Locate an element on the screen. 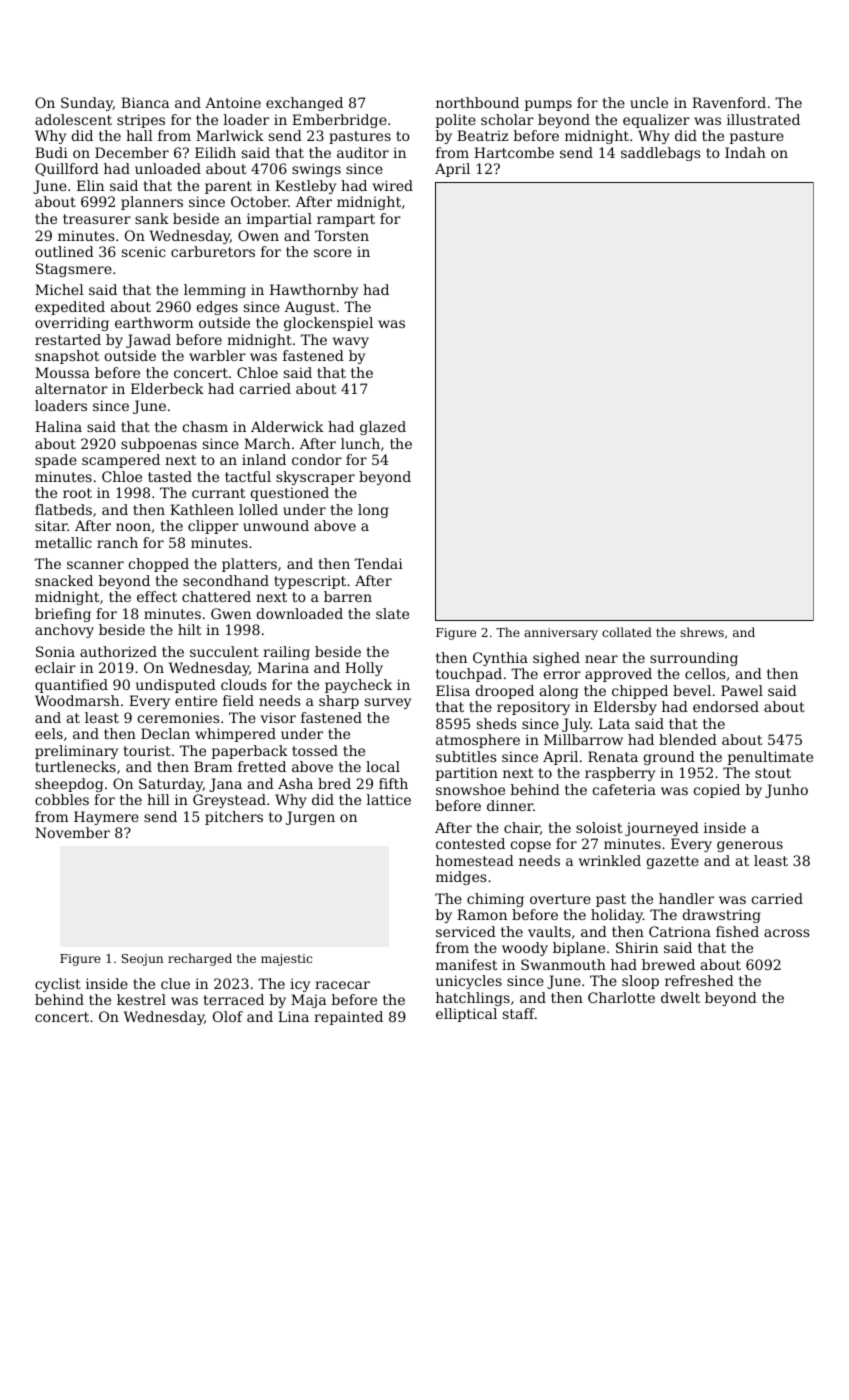 This screenshot has height=1400, width=849. Elin is located at coordinates (90, 185).
